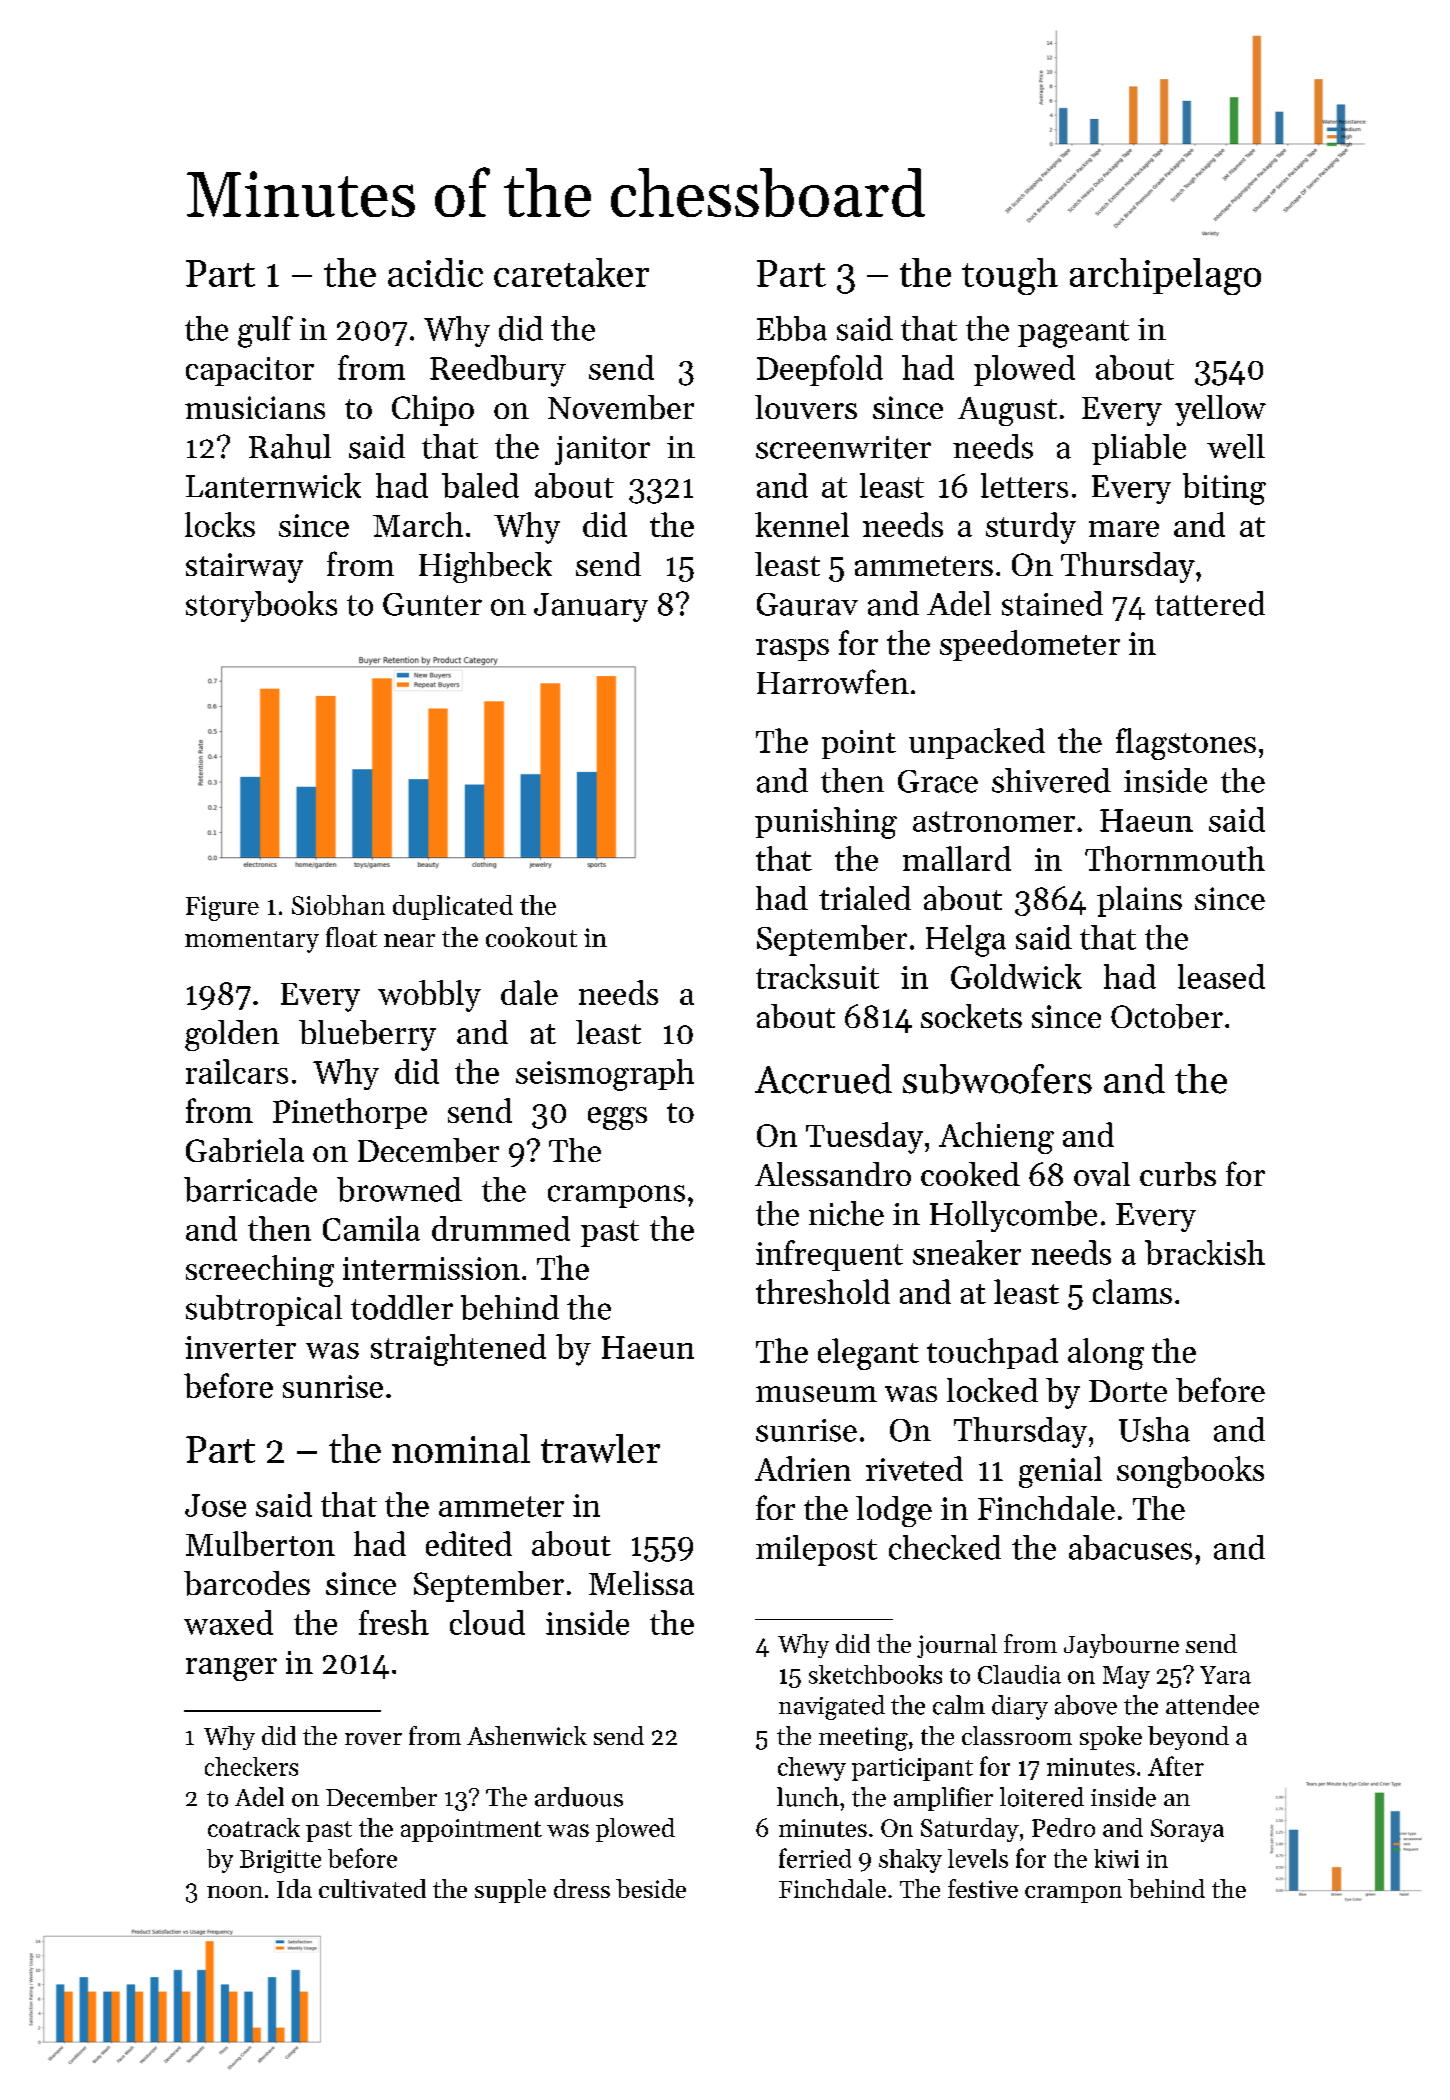  I want to click on Adrien, so click(803, 1468).
